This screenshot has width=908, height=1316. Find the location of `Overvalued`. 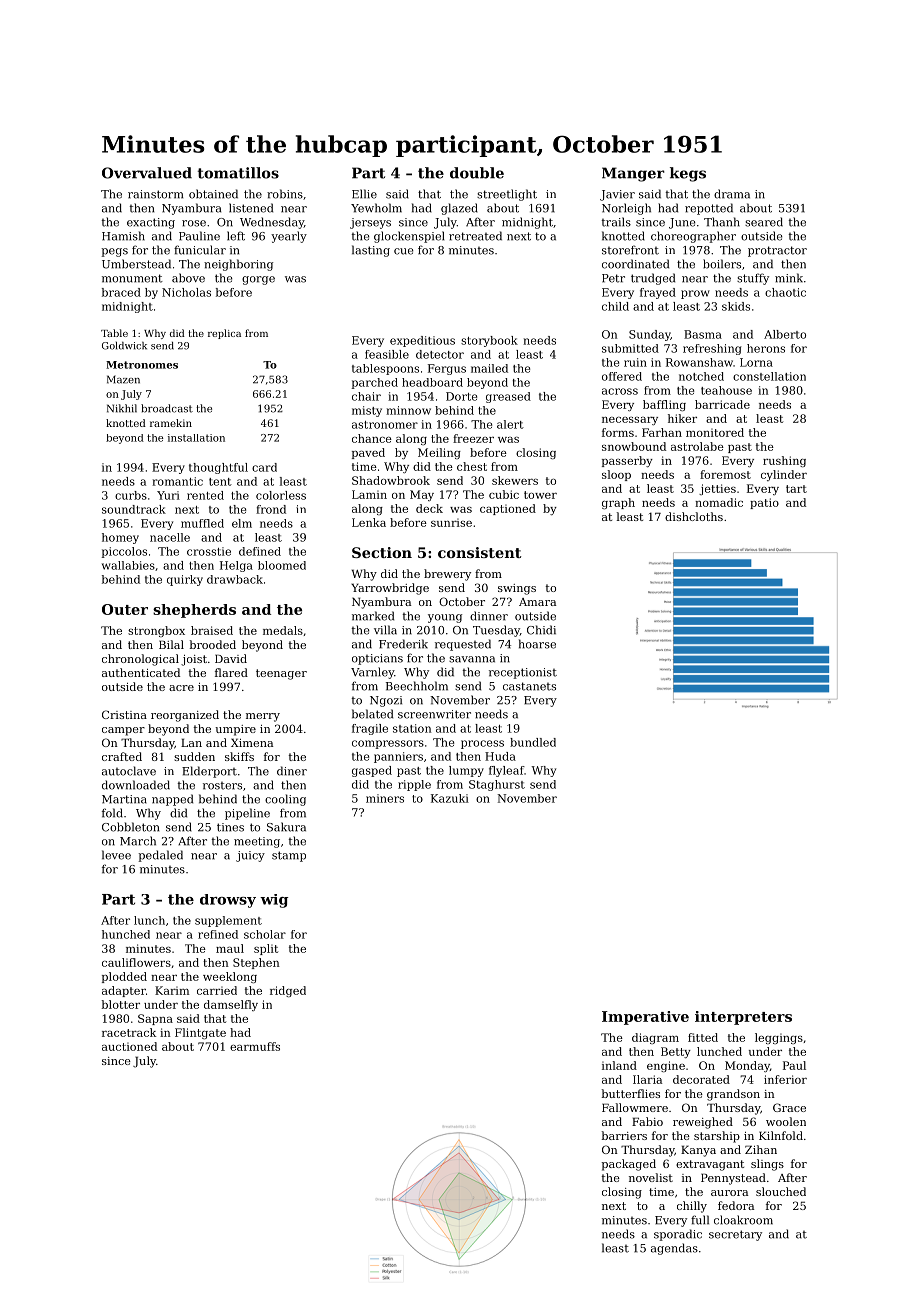

Overvalued is located at coordinates (147, 173).
